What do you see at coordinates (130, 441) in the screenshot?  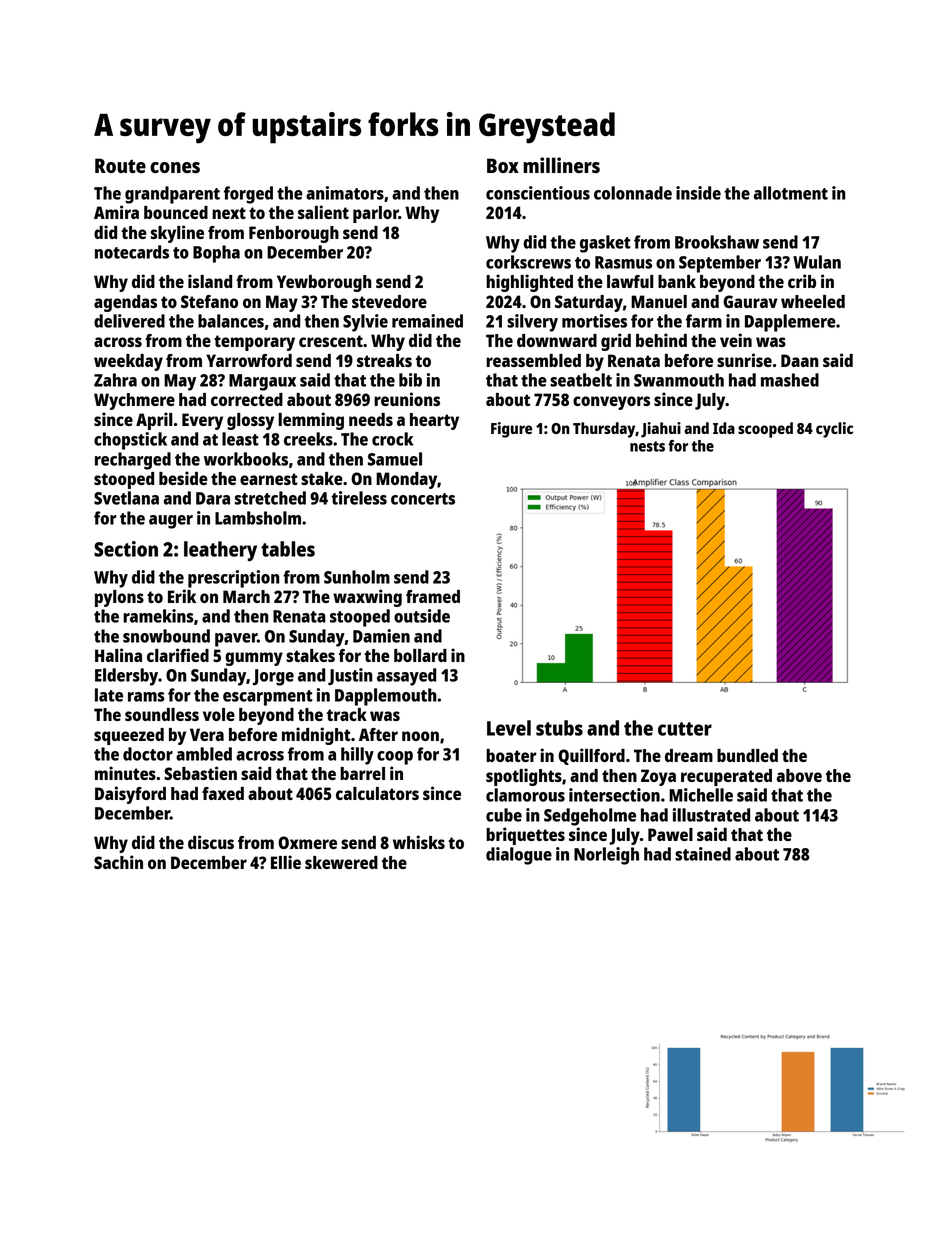 I see `chopstick` at bounding box center [130, 441].
